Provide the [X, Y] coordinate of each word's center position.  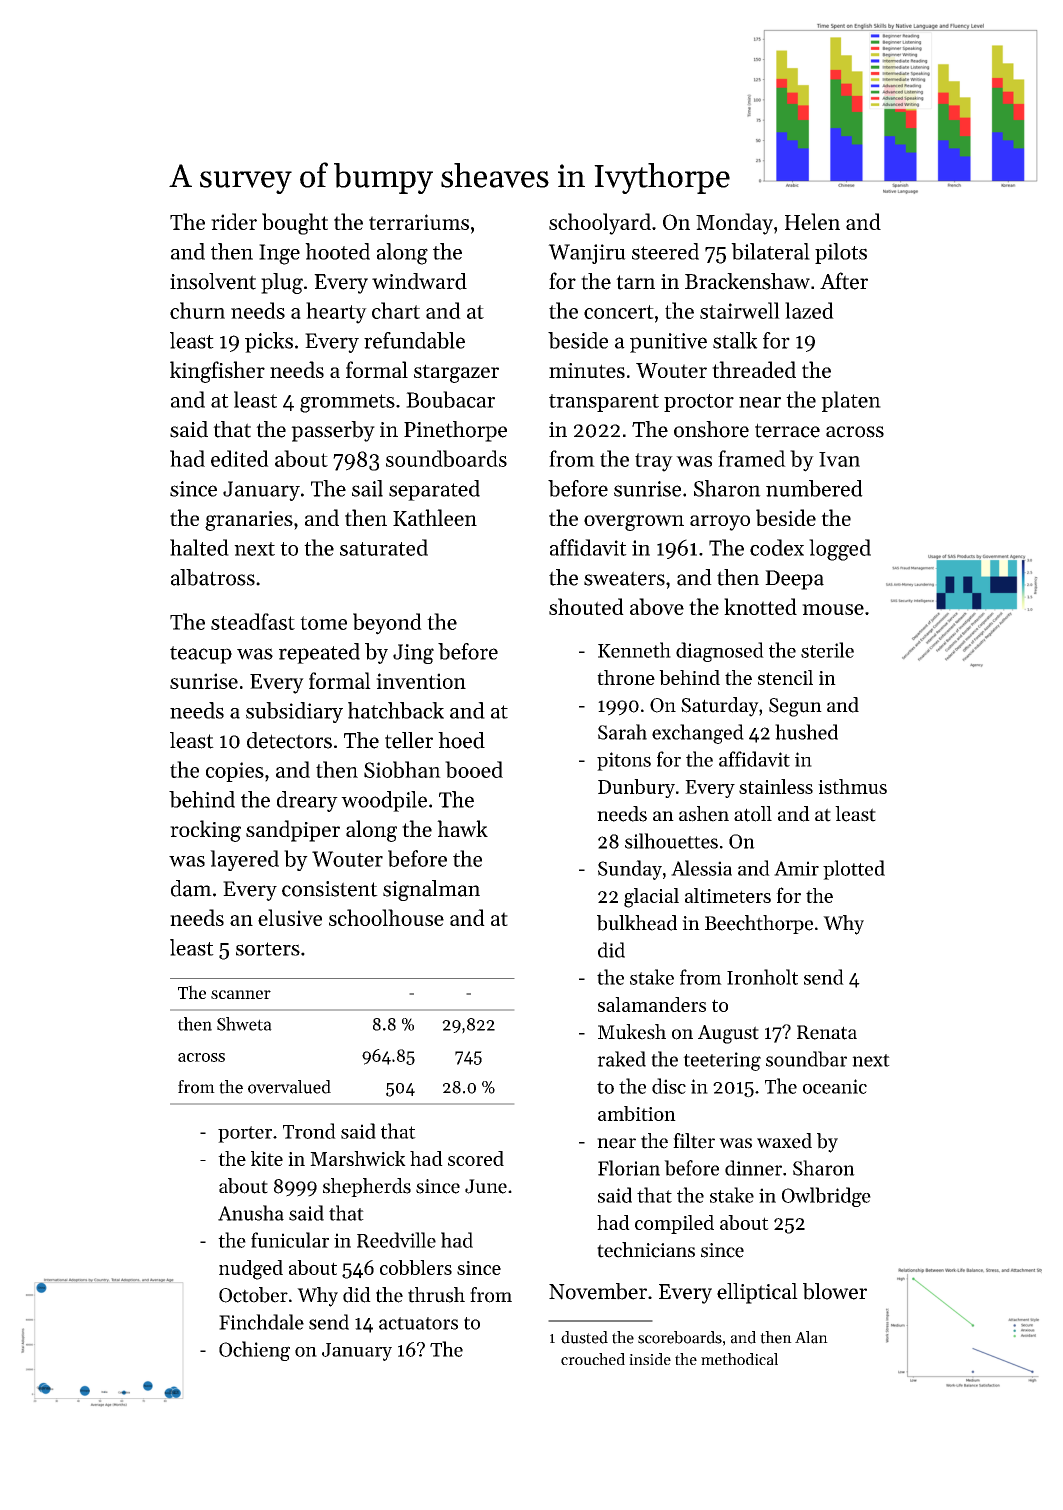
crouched [593, 1359]
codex [777, 547]
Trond [309, 1131]
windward [419, 281]
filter [694, 1141]
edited [240, 458]
